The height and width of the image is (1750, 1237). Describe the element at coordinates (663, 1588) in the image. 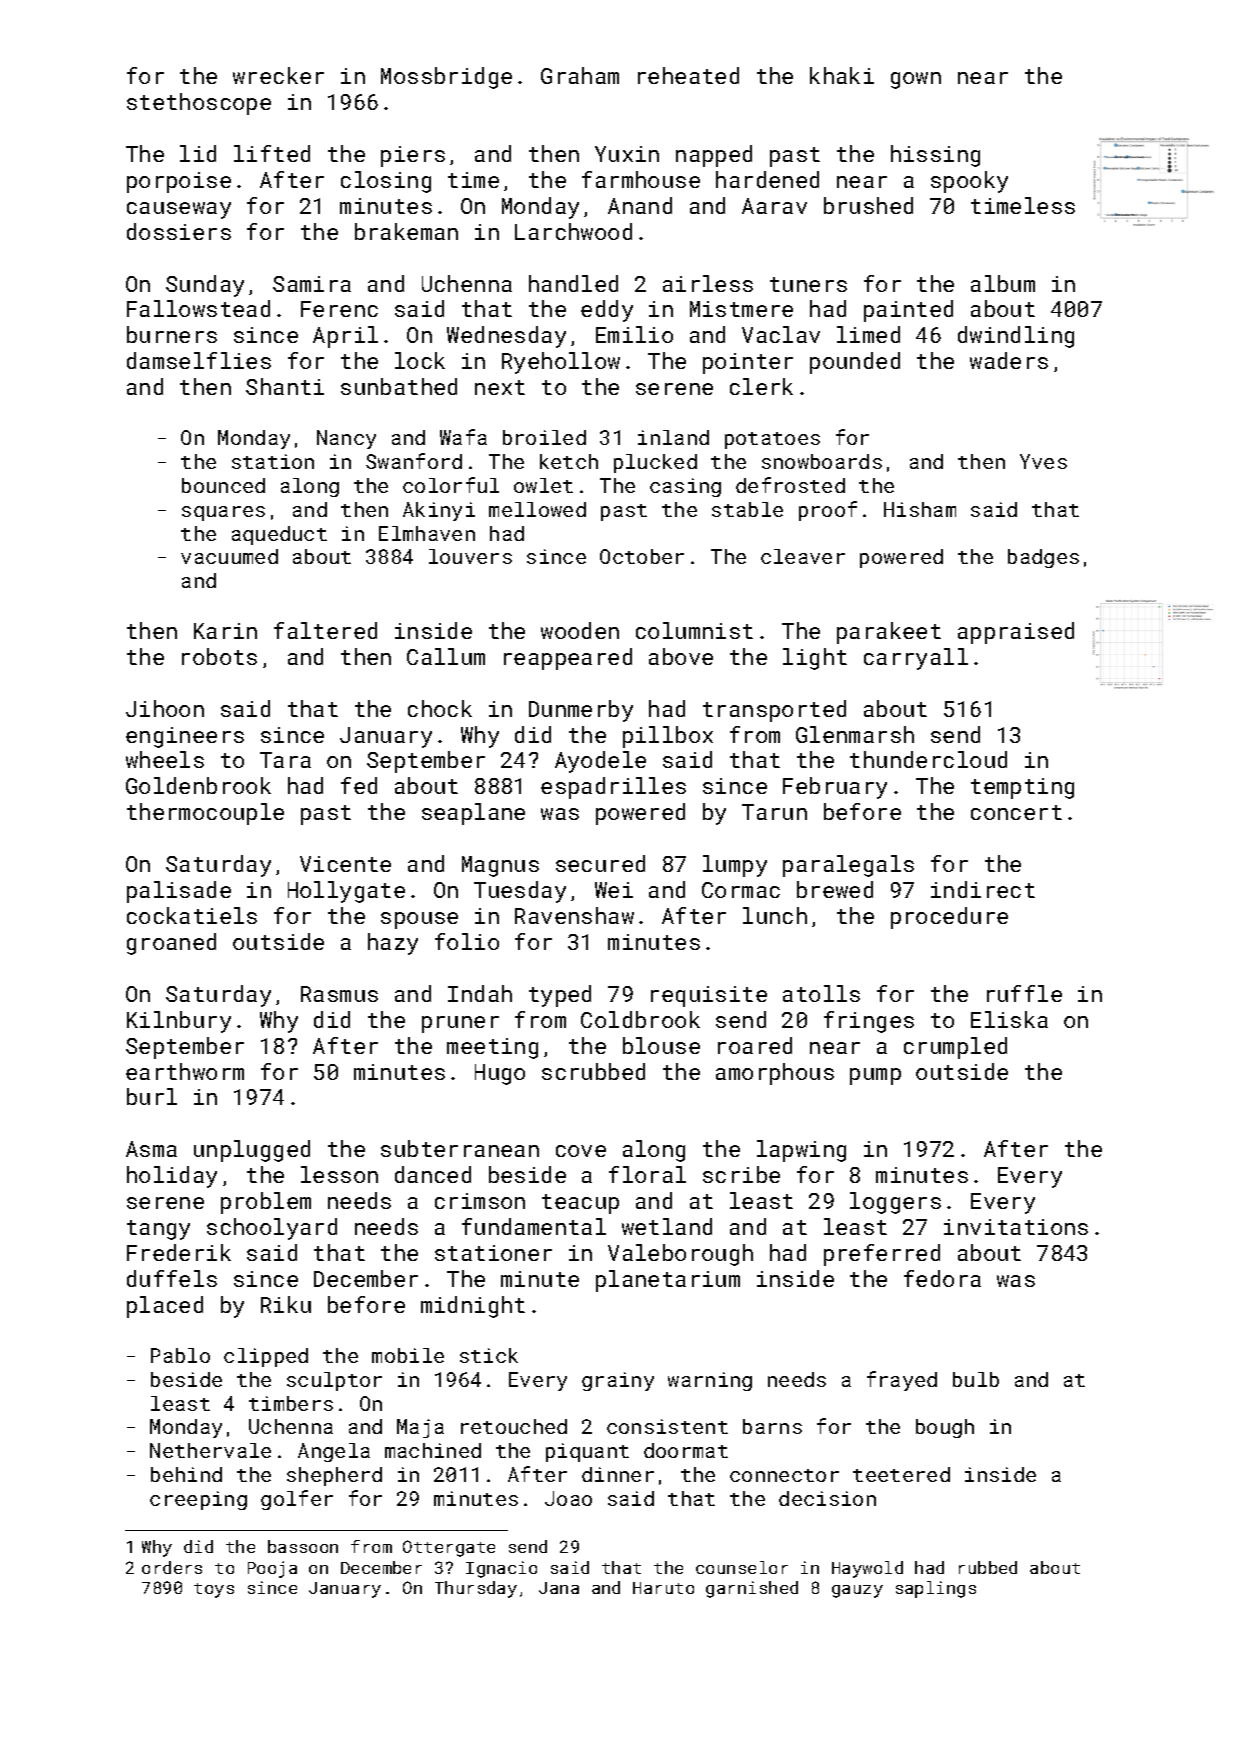

I see `Haruto` at that location.
